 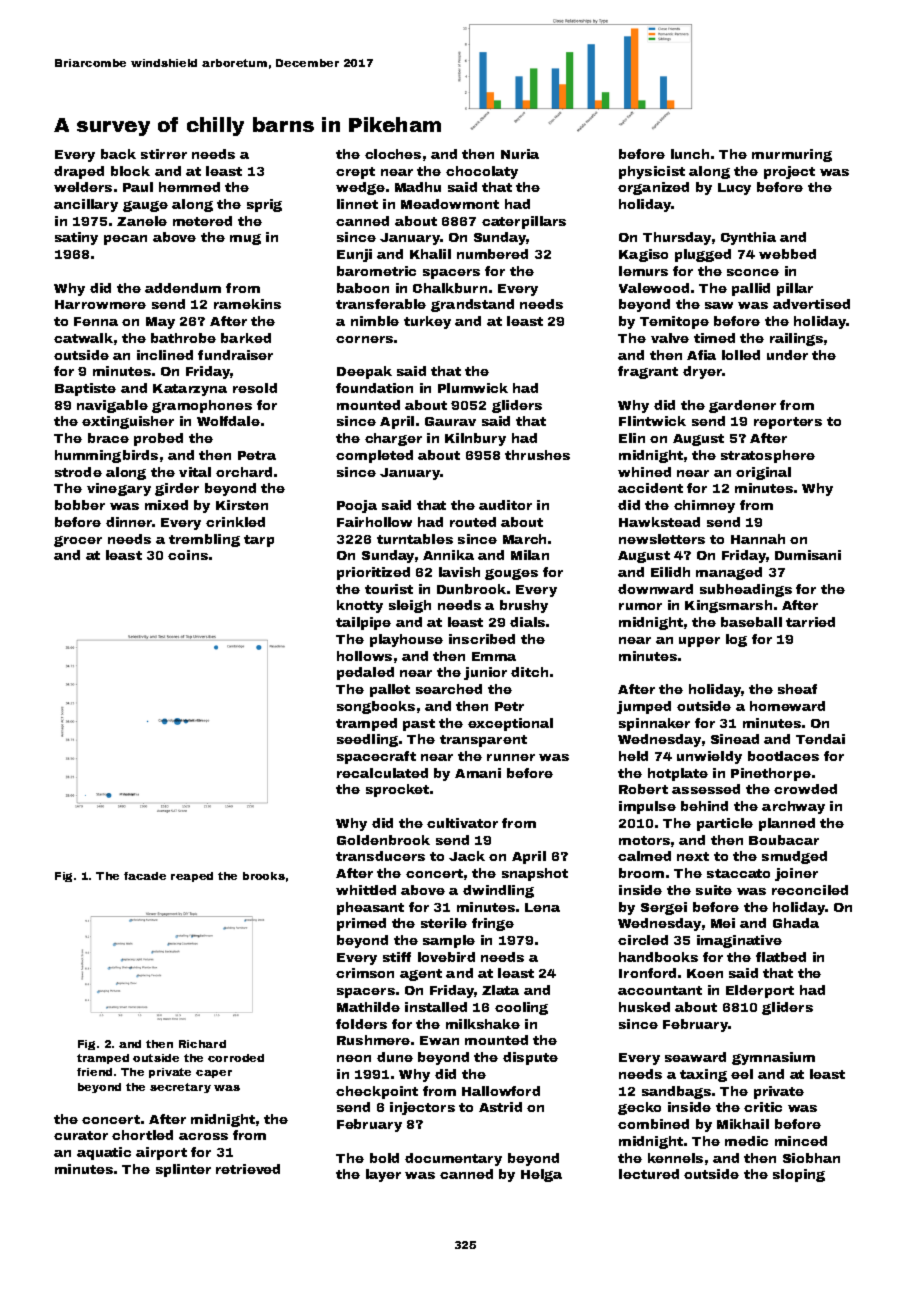 I want to click on organized, so click(x=653, y=188).
